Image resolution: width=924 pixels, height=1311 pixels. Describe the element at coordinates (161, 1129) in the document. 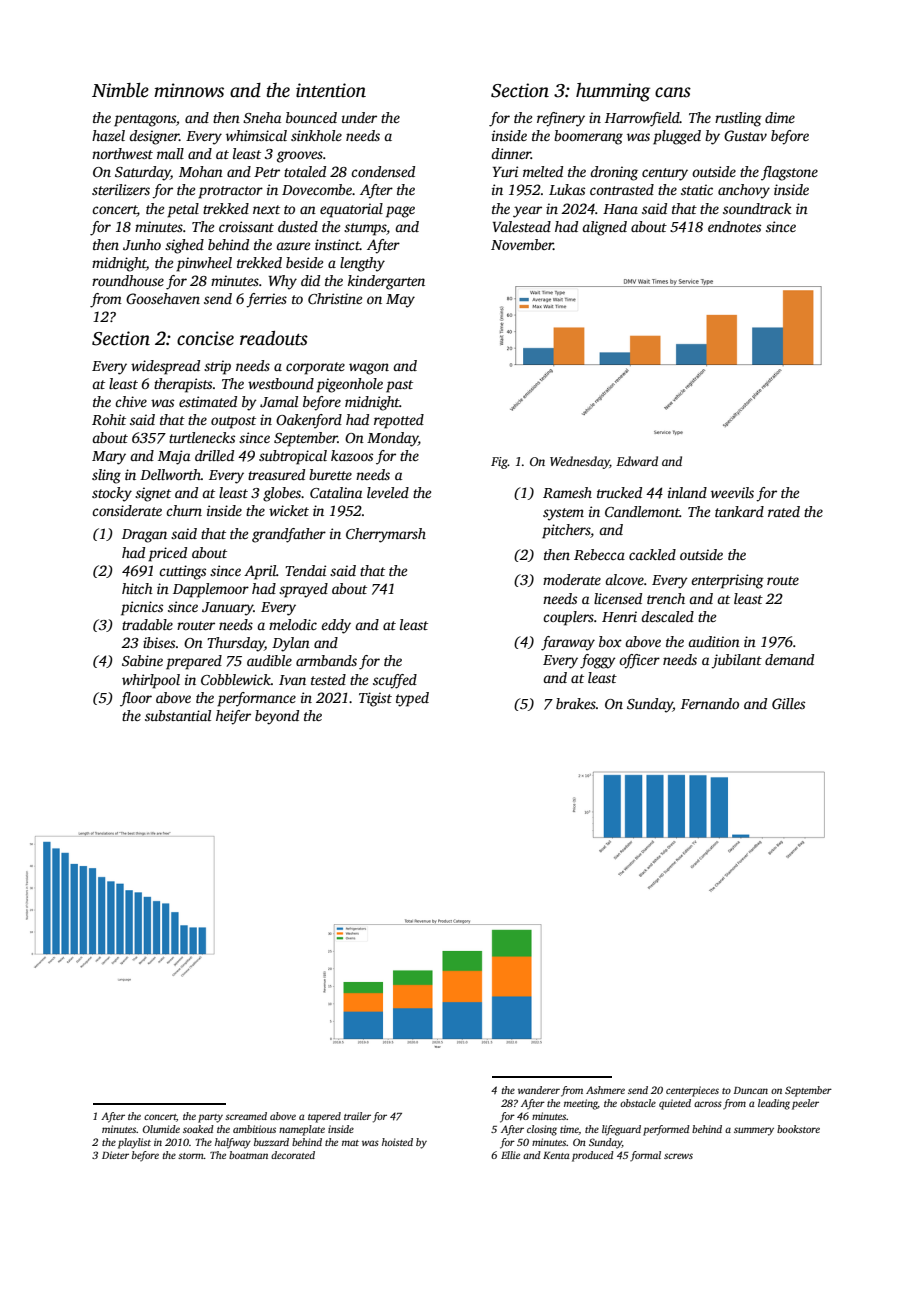

I see `Olumide` at that location.
